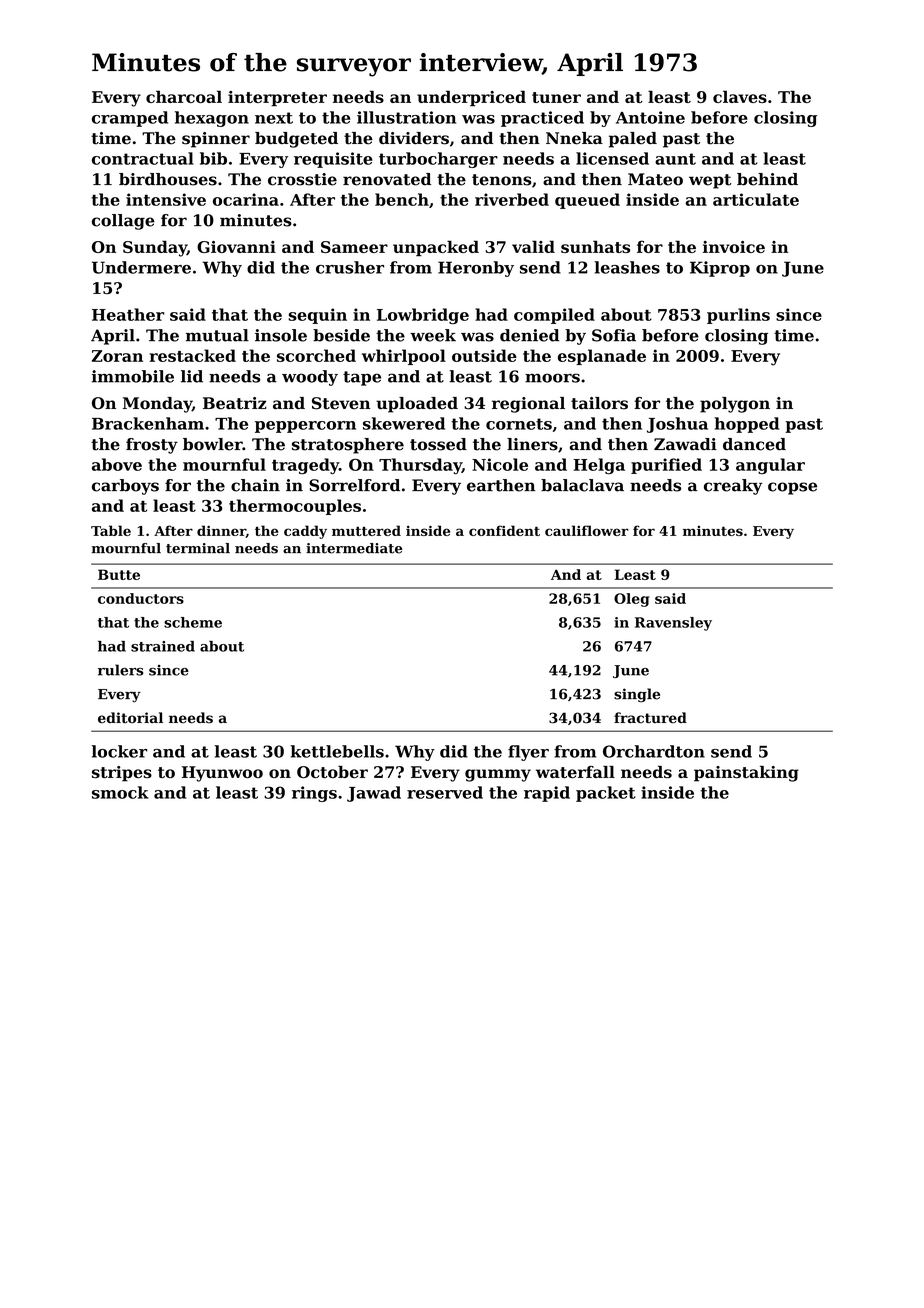 This page has height=1308, width=924. Describe the element at coordinates (406, 117) in the page. I see `illustration` at that location.
